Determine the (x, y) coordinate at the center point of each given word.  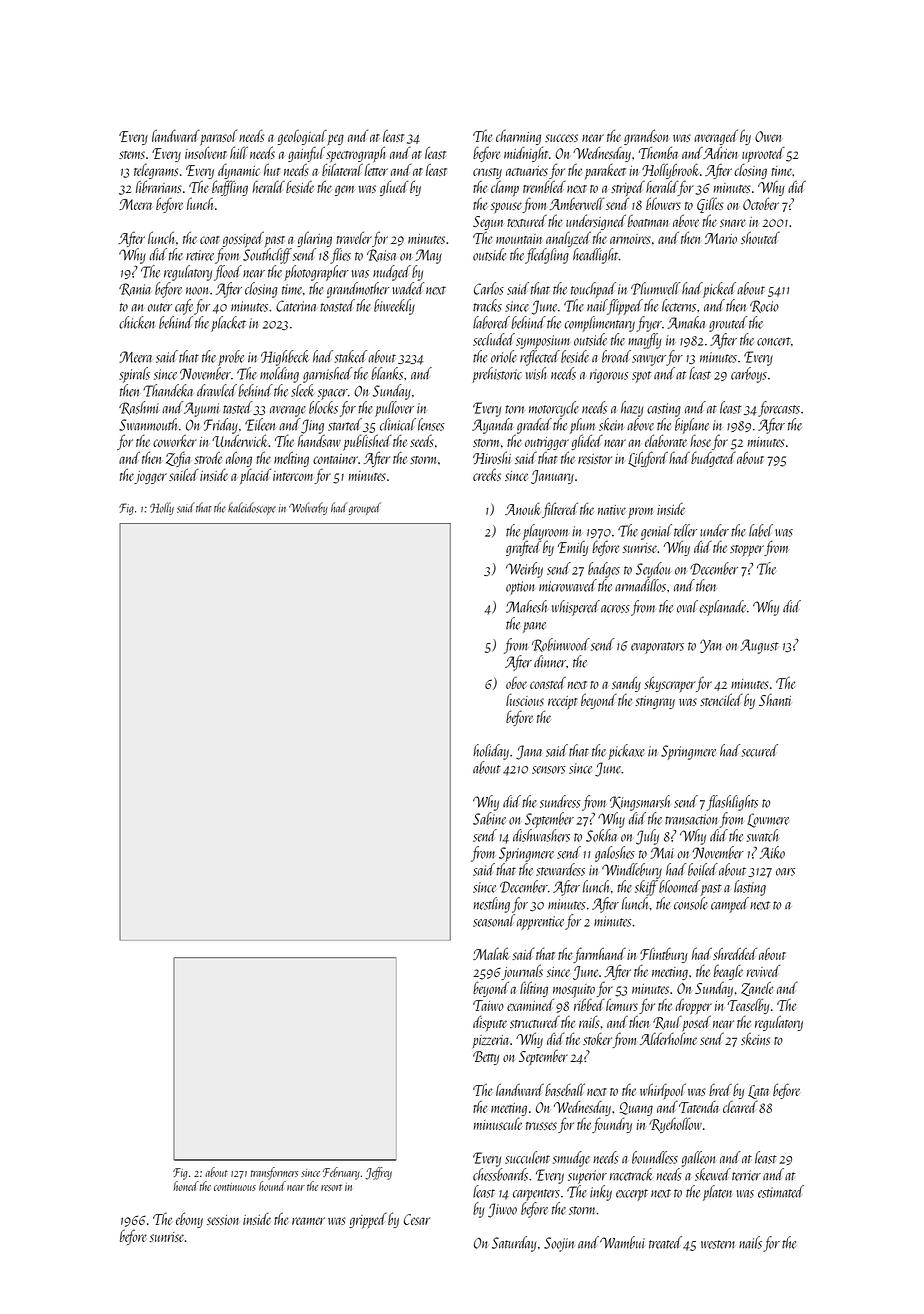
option (520, 588)
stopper (747, 550)
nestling (492, 905)
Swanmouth (148, 424)
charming (518, 137)
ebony (189, 1220)
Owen (768, 136)
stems (132, 155)
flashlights (732, 803)
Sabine (489, 818)
